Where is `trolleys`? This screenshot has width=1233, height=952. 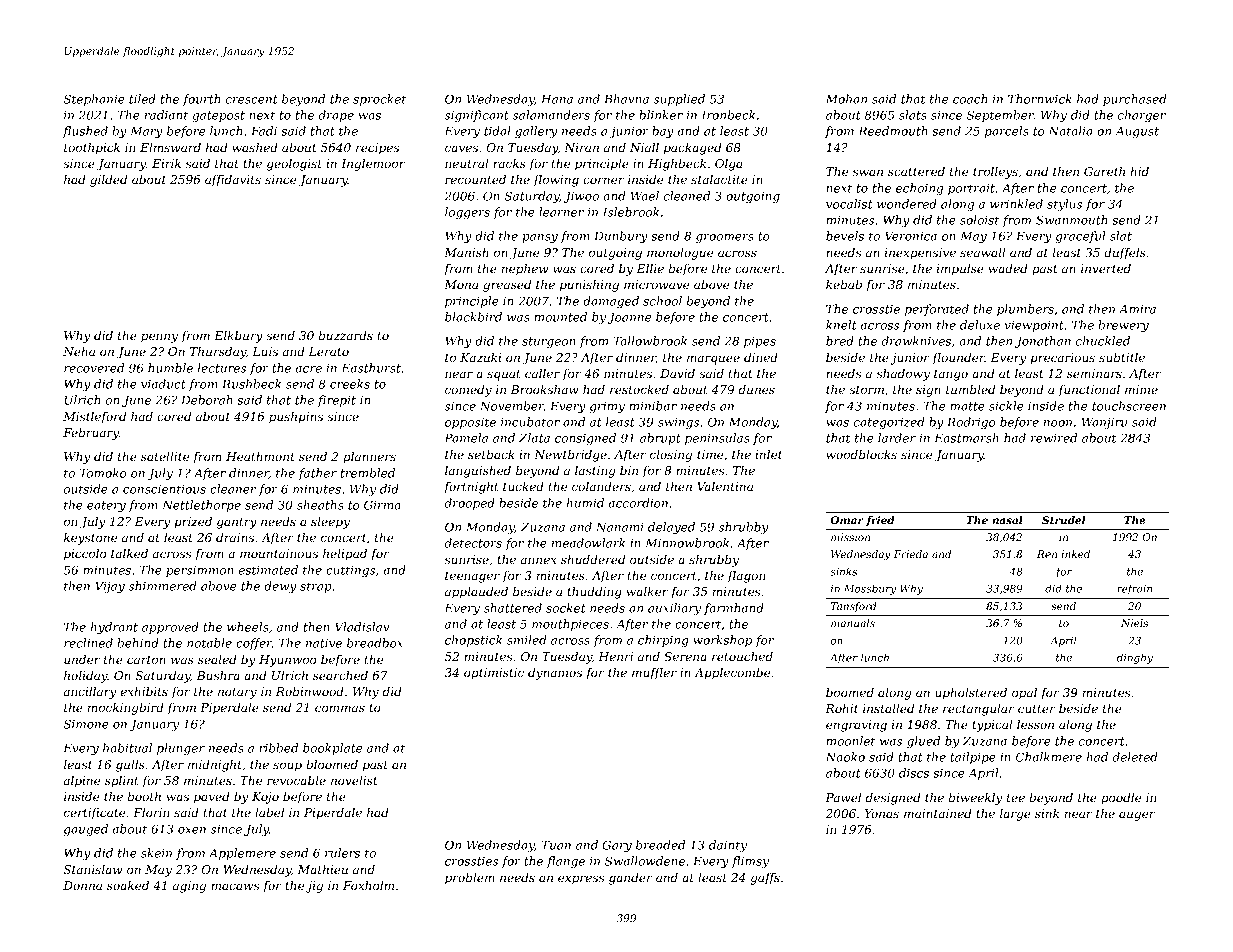
trolleys is located at coordinates (995, 173).
